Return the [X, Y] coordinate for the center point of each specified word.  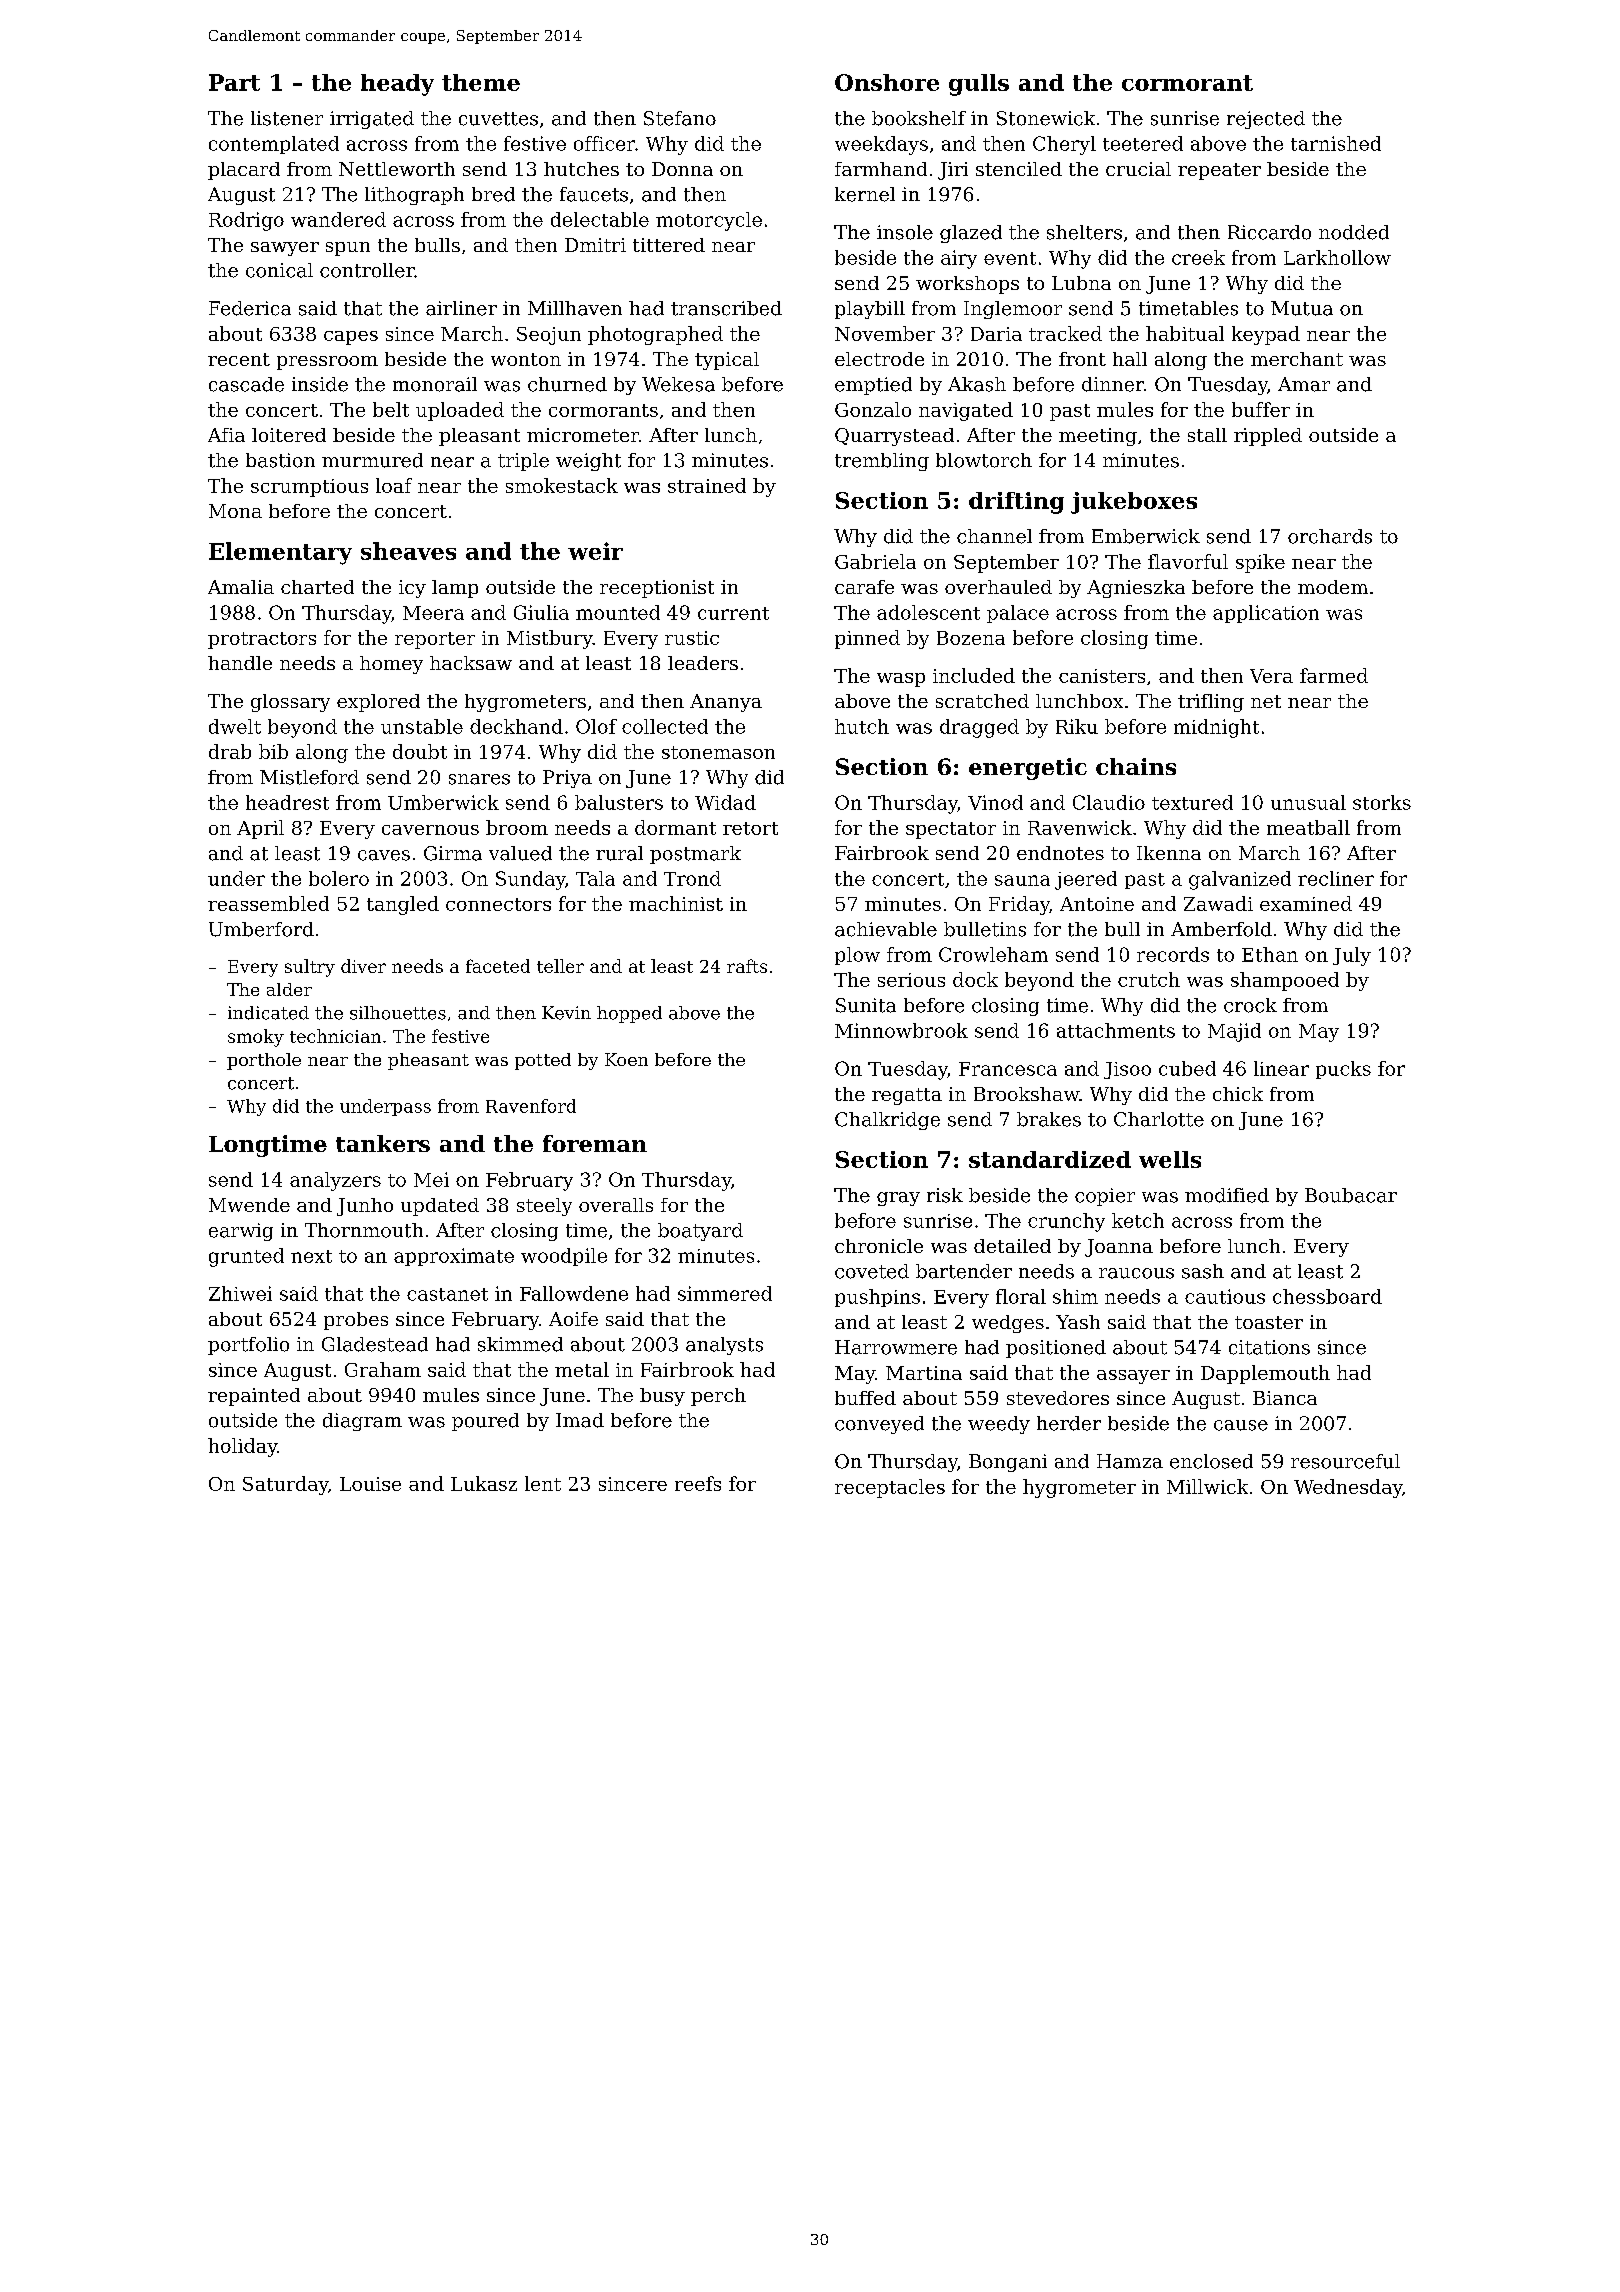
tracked [1065, 333]
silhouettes [398, 1013]
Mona [235, 511]
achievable [886, 929]
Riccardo [1269, 232]
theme [481, 82]
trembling [882, 462]
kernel [865, 194]
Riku [1077, 726]
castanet [447, 1294]
